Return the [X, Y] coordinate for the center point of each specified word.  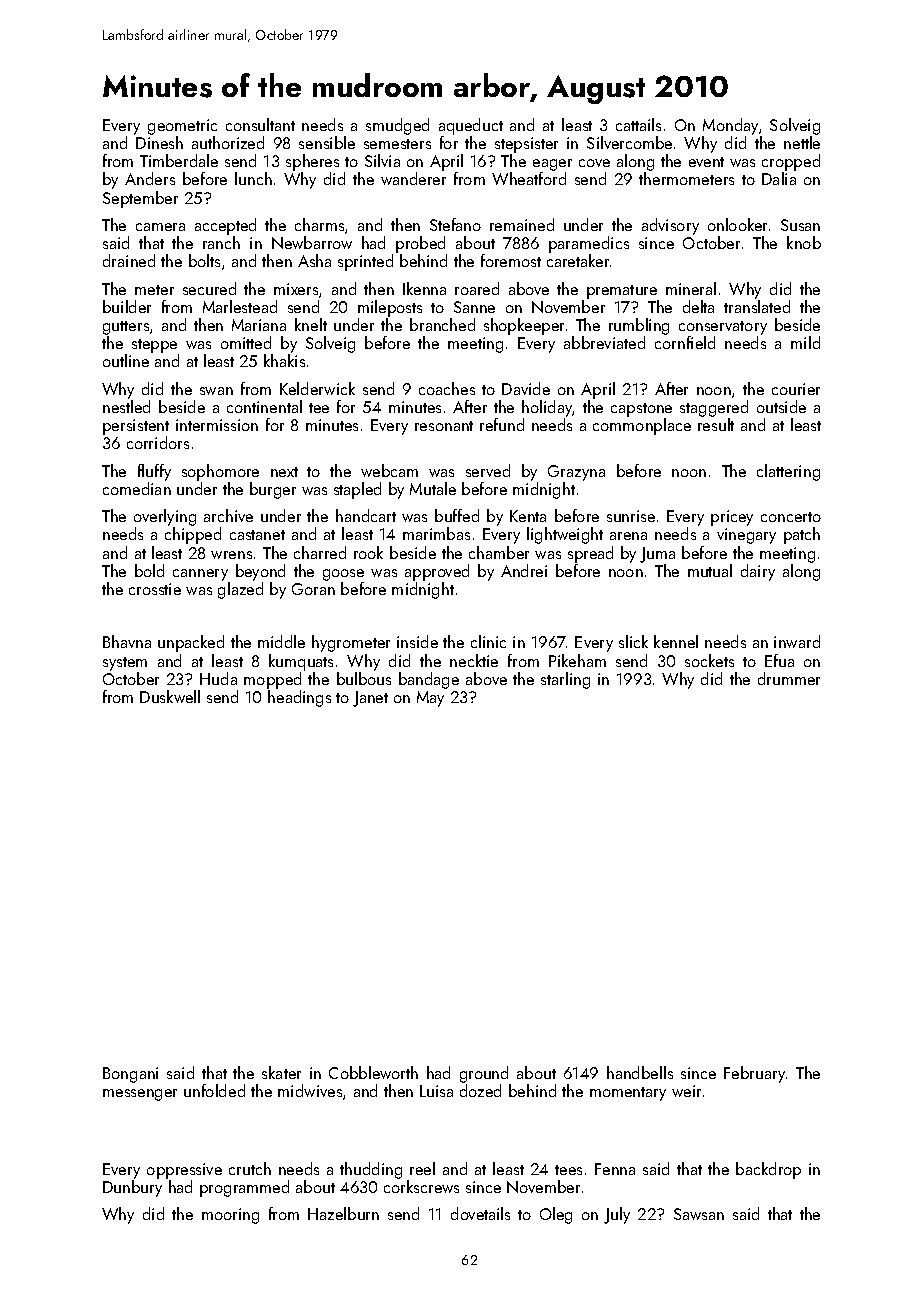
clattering [788, 472]
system [125, 664]
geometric [182, 127]
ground [484, 1074]
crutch [250, 1168]
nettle [802, 142]
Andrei [524, 570]
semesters [397, 144]
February [754, 1074]
